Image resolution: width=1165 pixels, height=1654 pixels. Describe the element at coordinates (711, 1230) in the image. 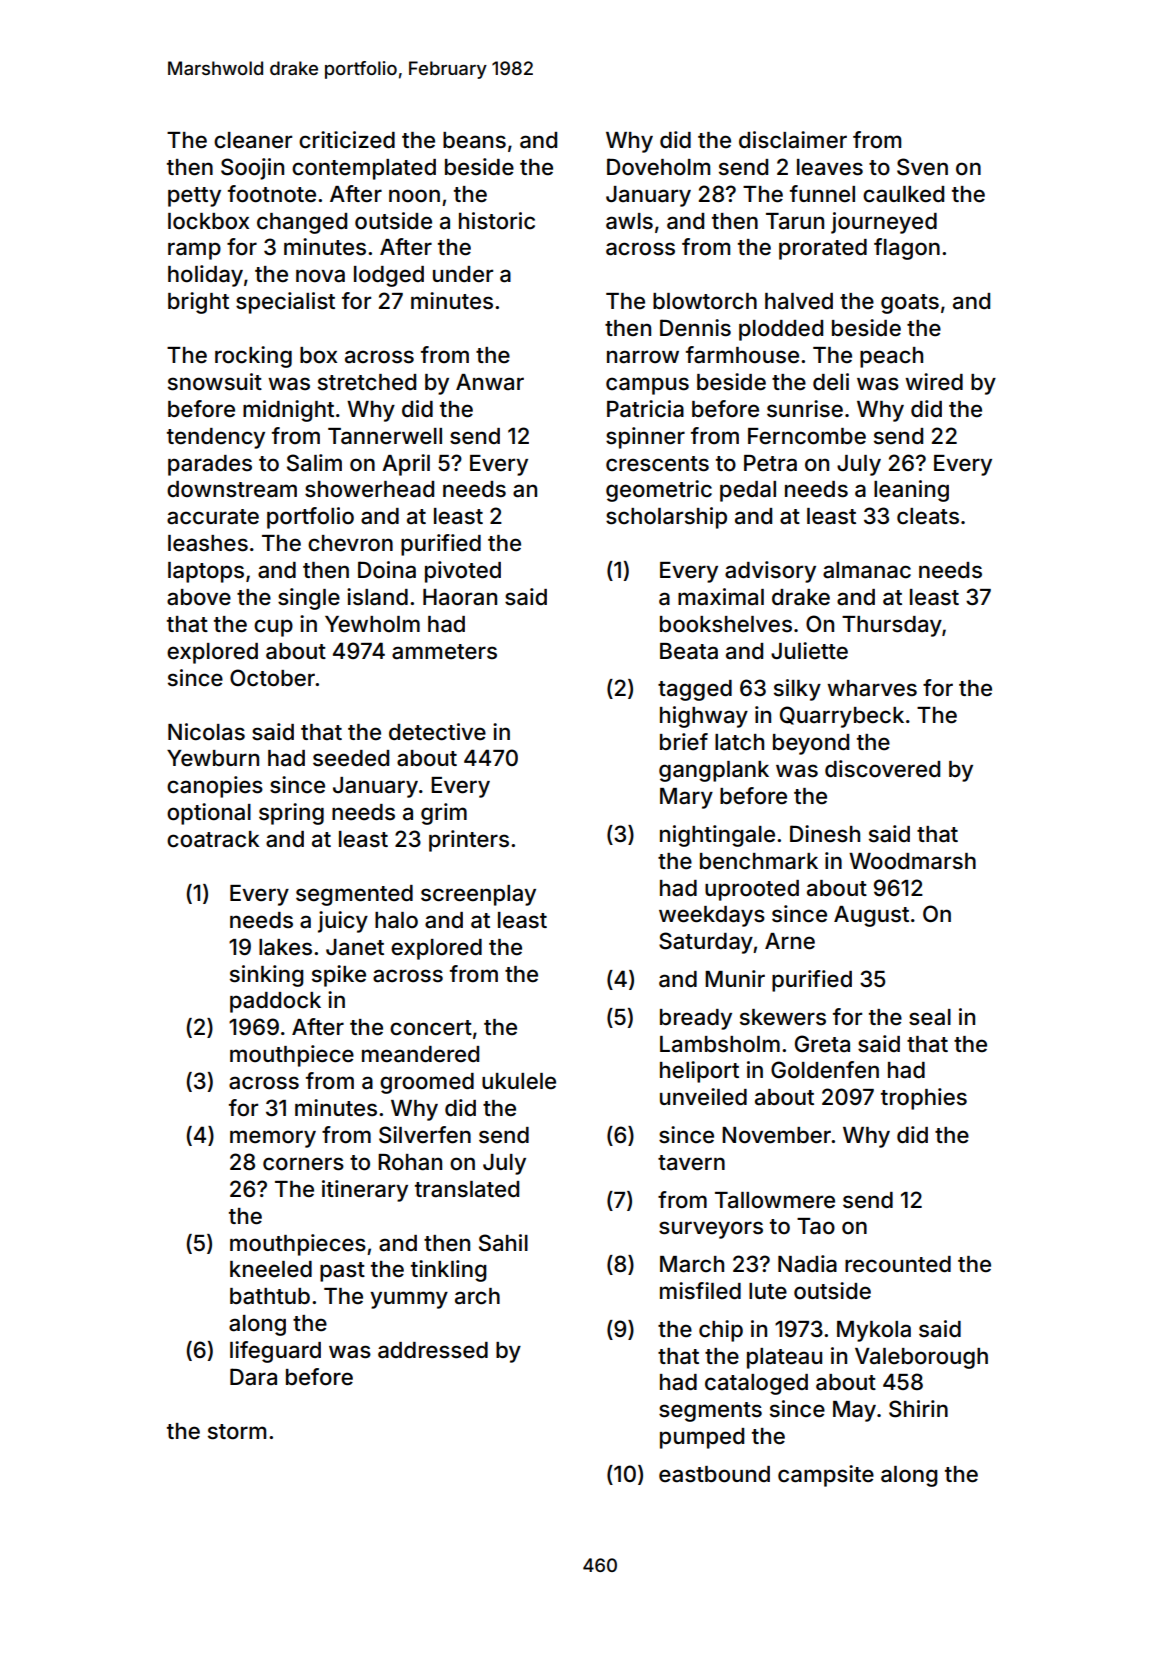

I see `surveyors` at that location.
